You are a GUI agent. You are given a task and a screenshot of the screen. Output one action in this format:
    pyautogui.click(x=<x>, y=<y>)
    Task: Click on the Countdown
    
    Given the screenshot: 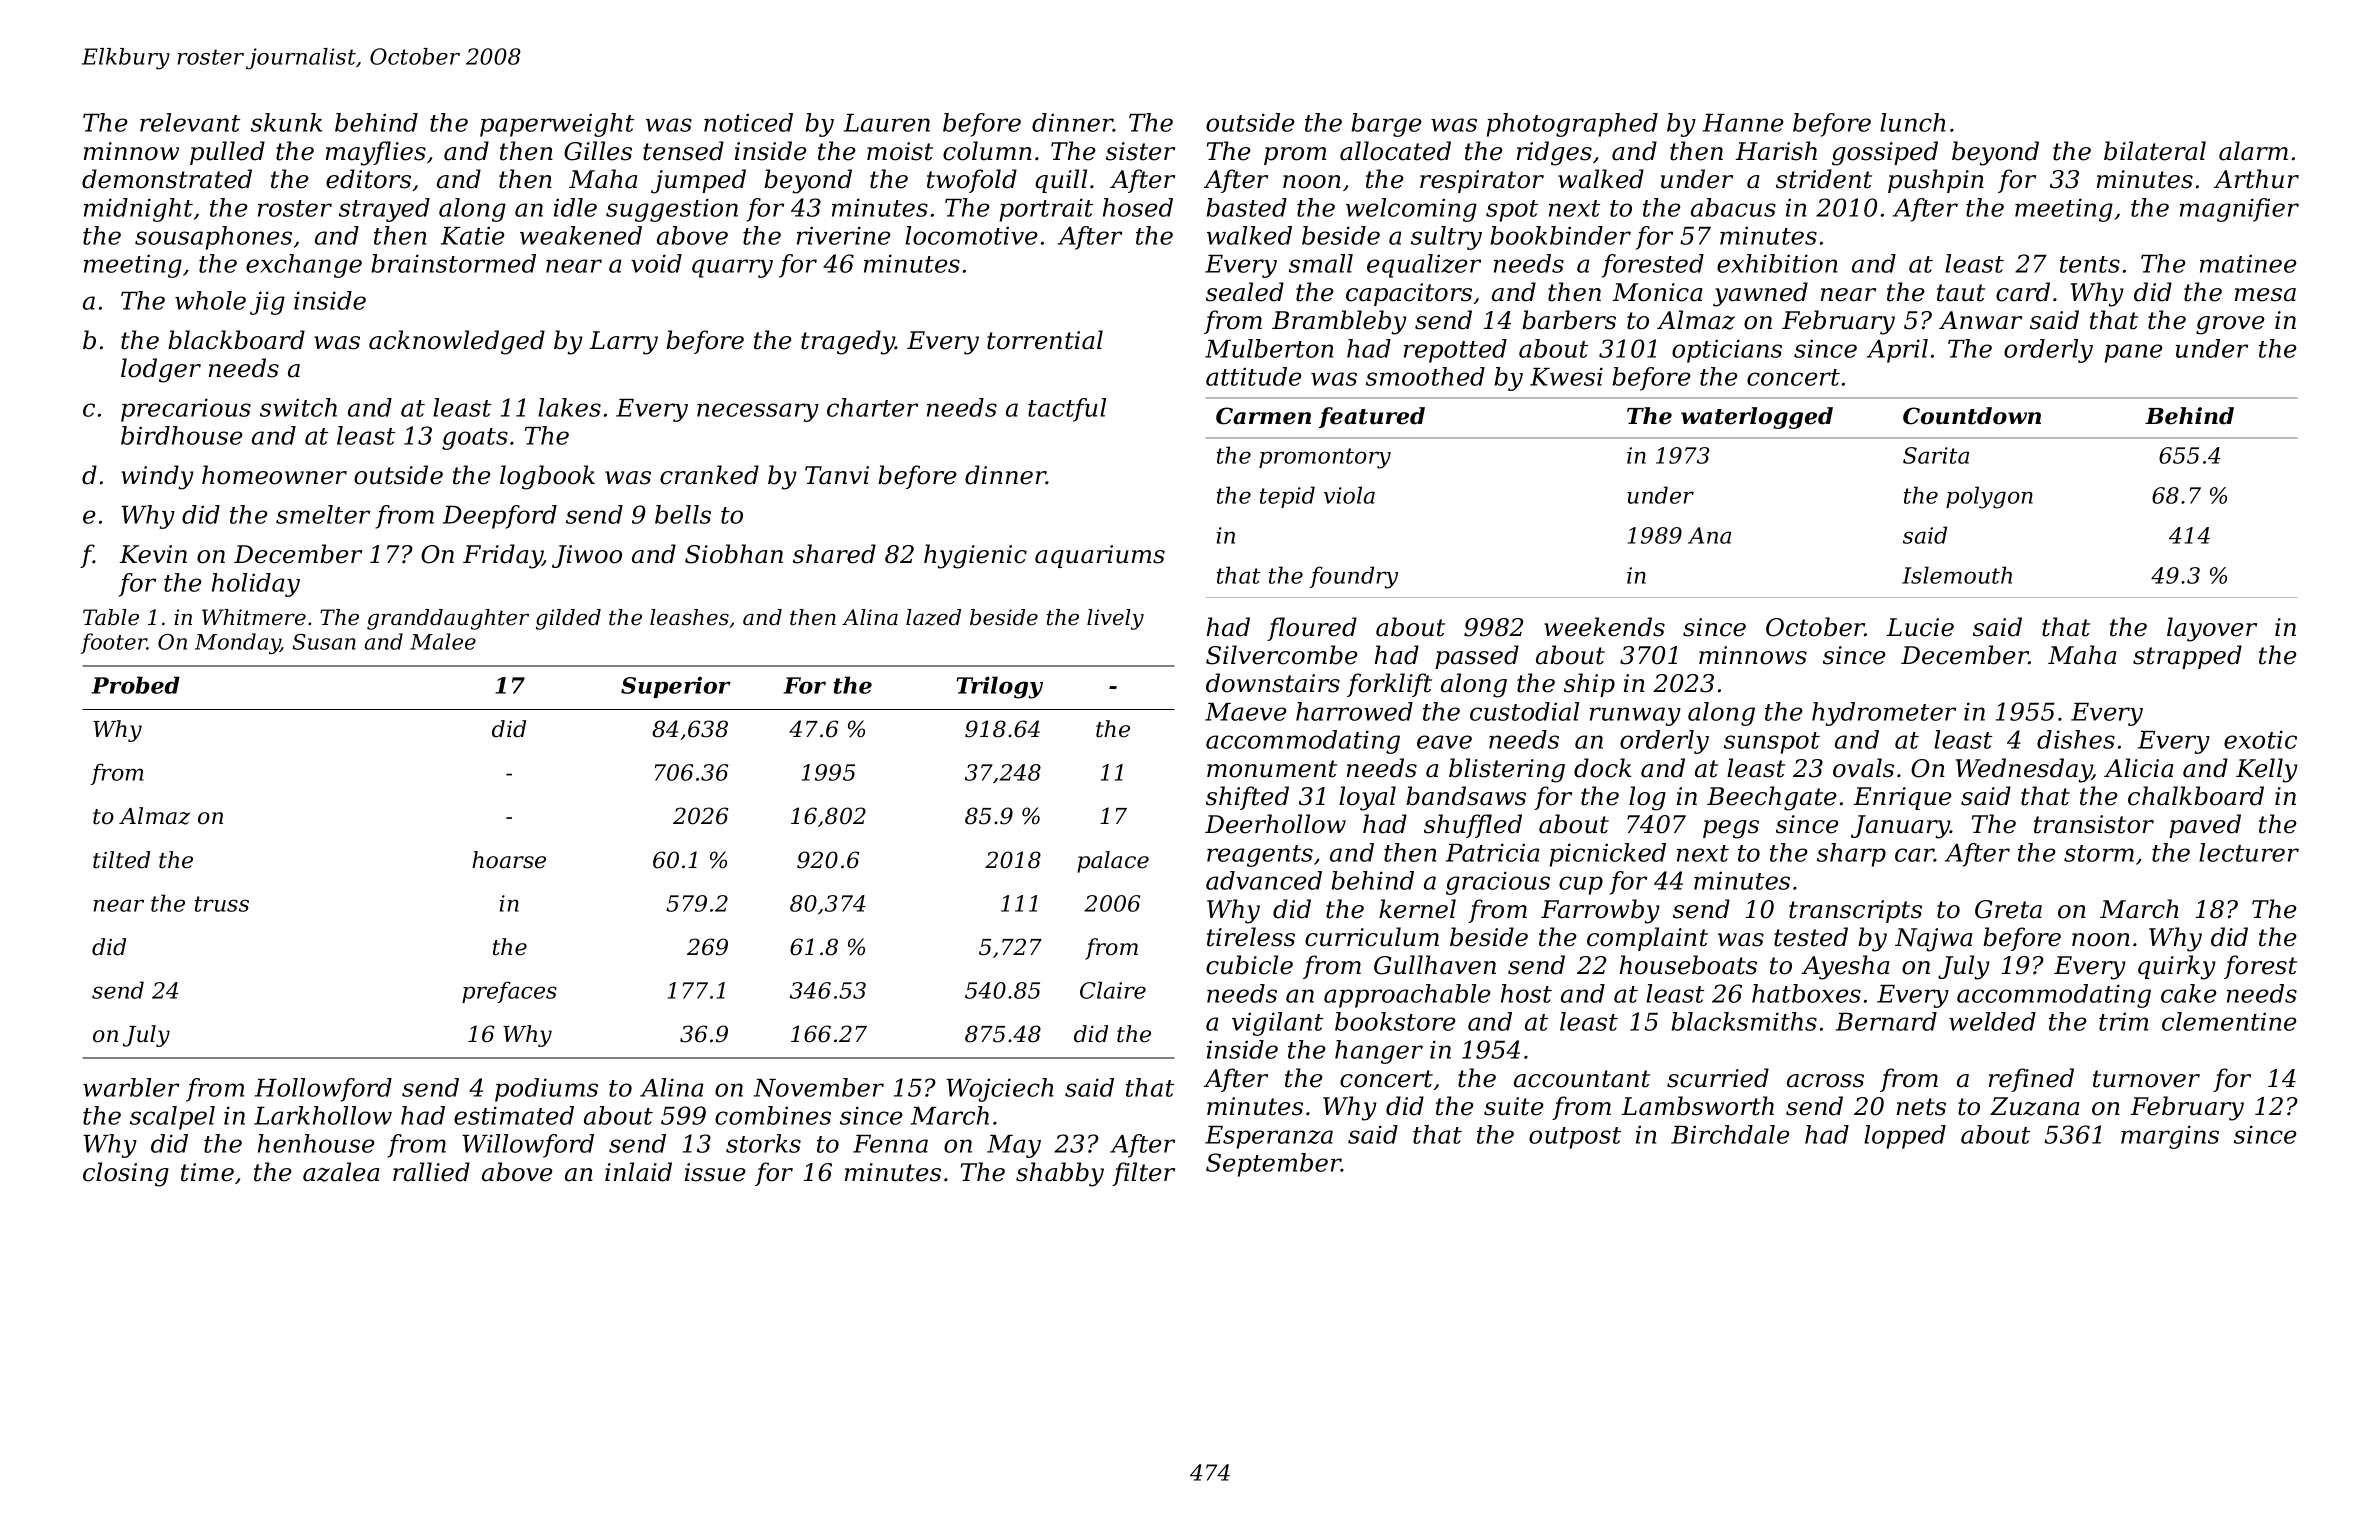 What is the action you would take?
    pyautogui.click(x=1972, y=416)
